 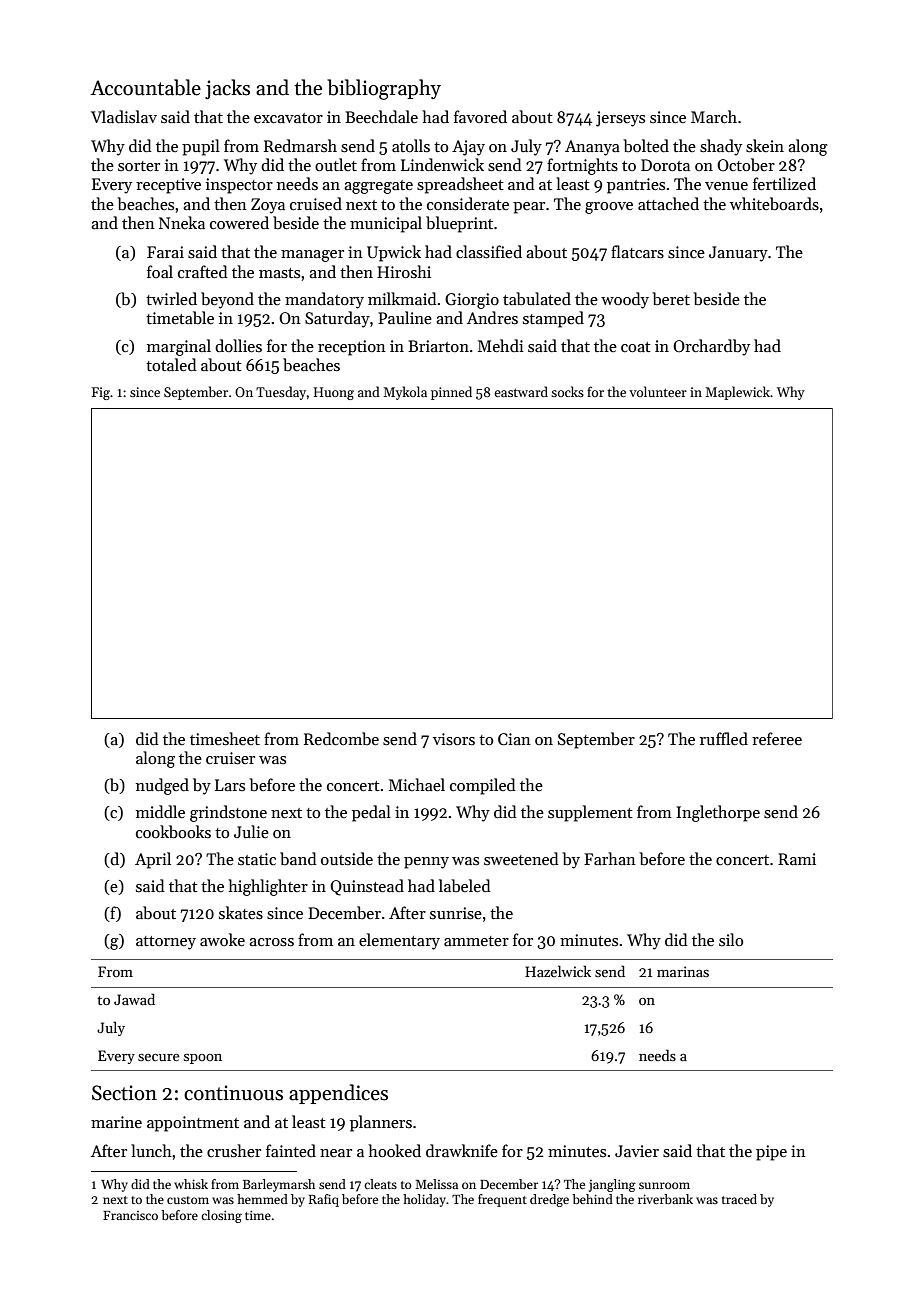 I want to click on pear, so click(x=529, y=208).
